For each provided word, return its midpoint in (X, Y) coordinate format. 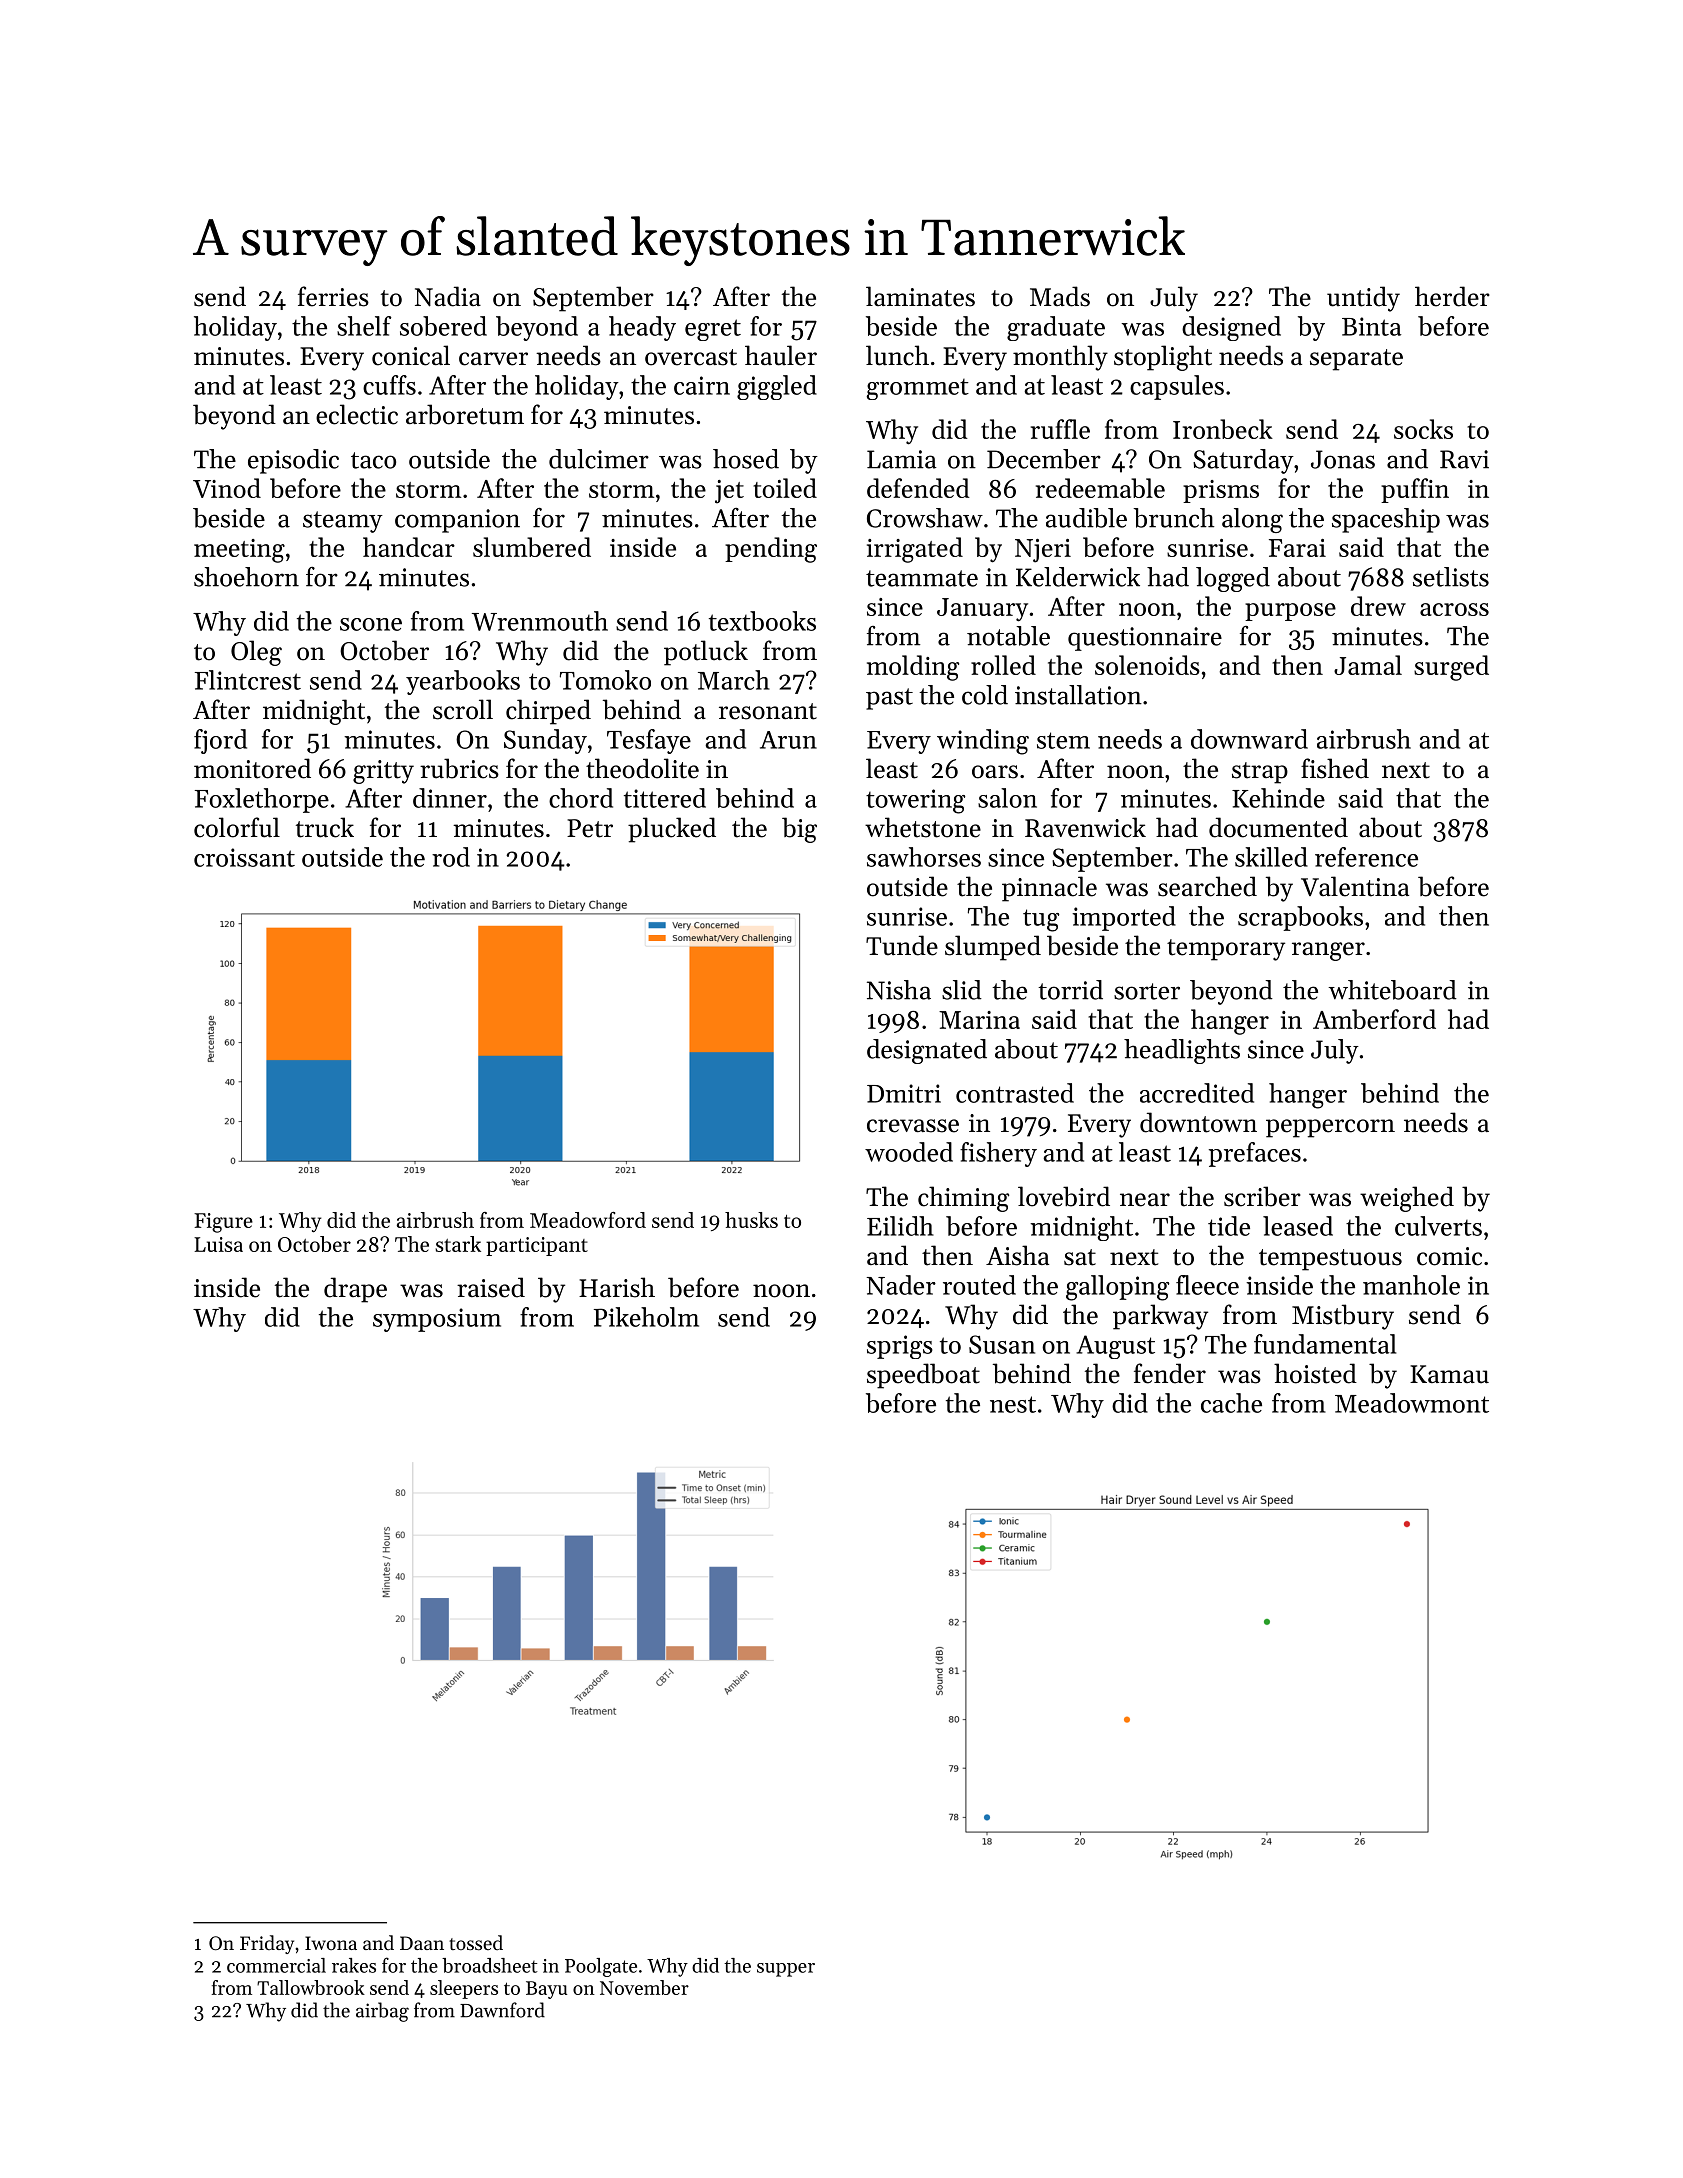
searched (1207, 886)
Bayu (546, 1990)
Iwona (331, 1943)
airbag (382, 2012)
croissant (244, 857)
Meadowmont (1412, 1403)
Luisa (218, 1244)
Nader (901, 1285)
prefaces (1255, 1154)
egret (713, 330)
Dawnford (502, 2010)
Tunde (902, 945)
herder (1452, 296)
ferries (333, 296)
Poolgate (601, 1967)
